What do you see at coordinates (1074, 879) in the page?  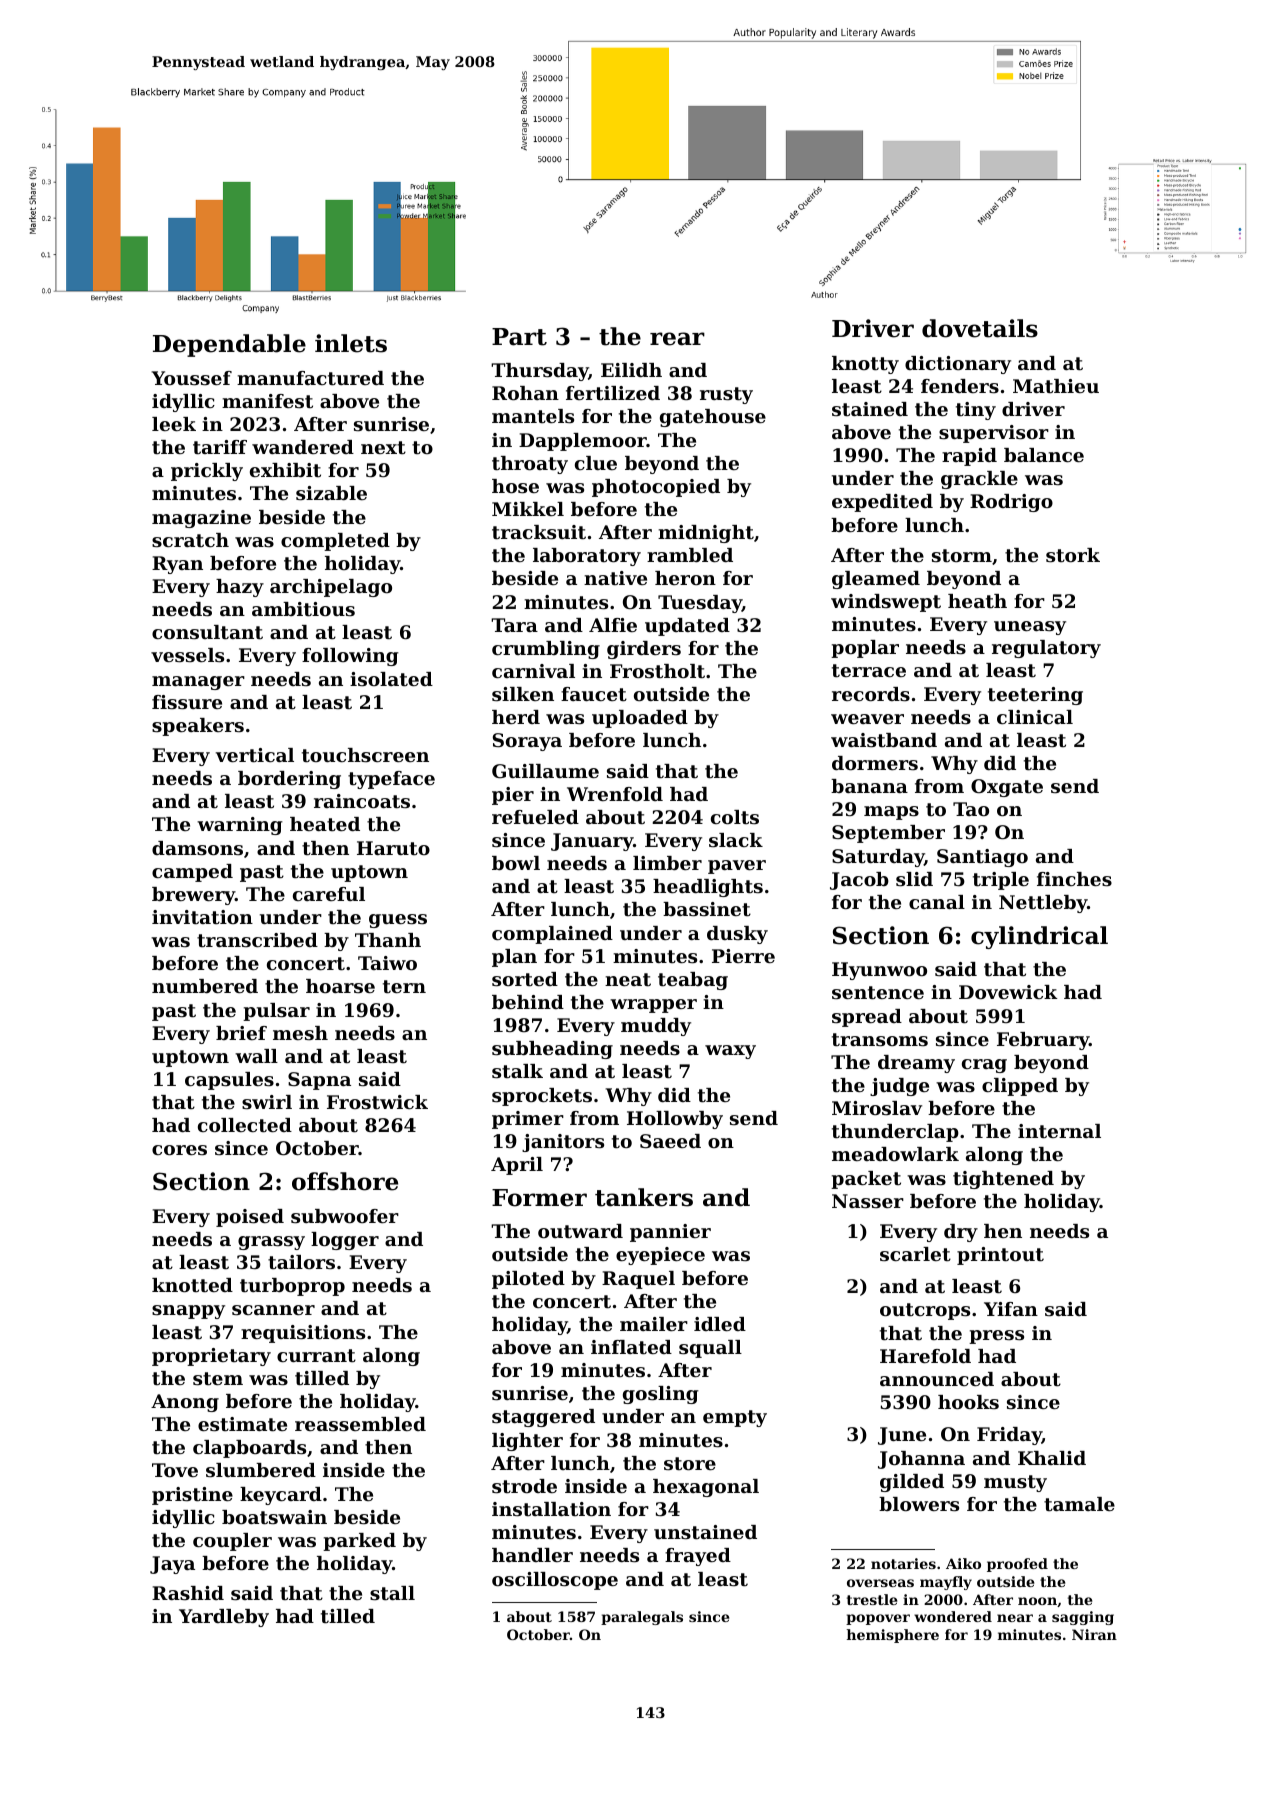 I see `finches` at bounding box center [1074, 879].
